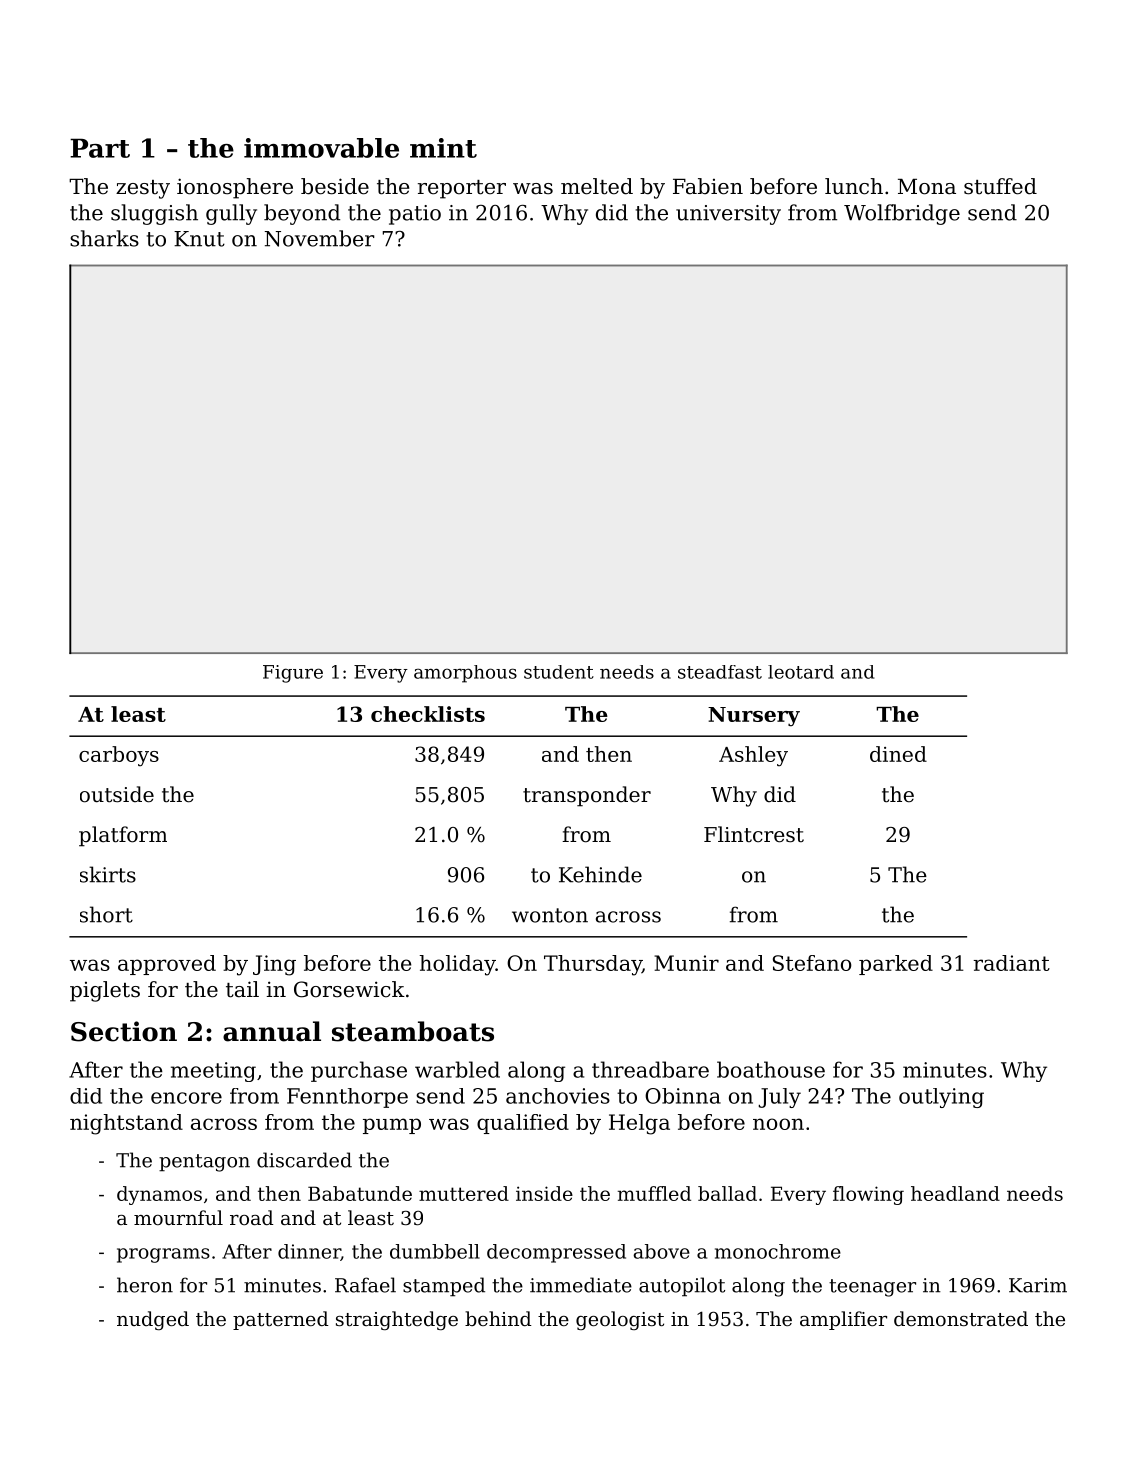  What do you see at coordinates (100, 148) in the screenshot?
I see `Part` at bounding box center [100, 148].
